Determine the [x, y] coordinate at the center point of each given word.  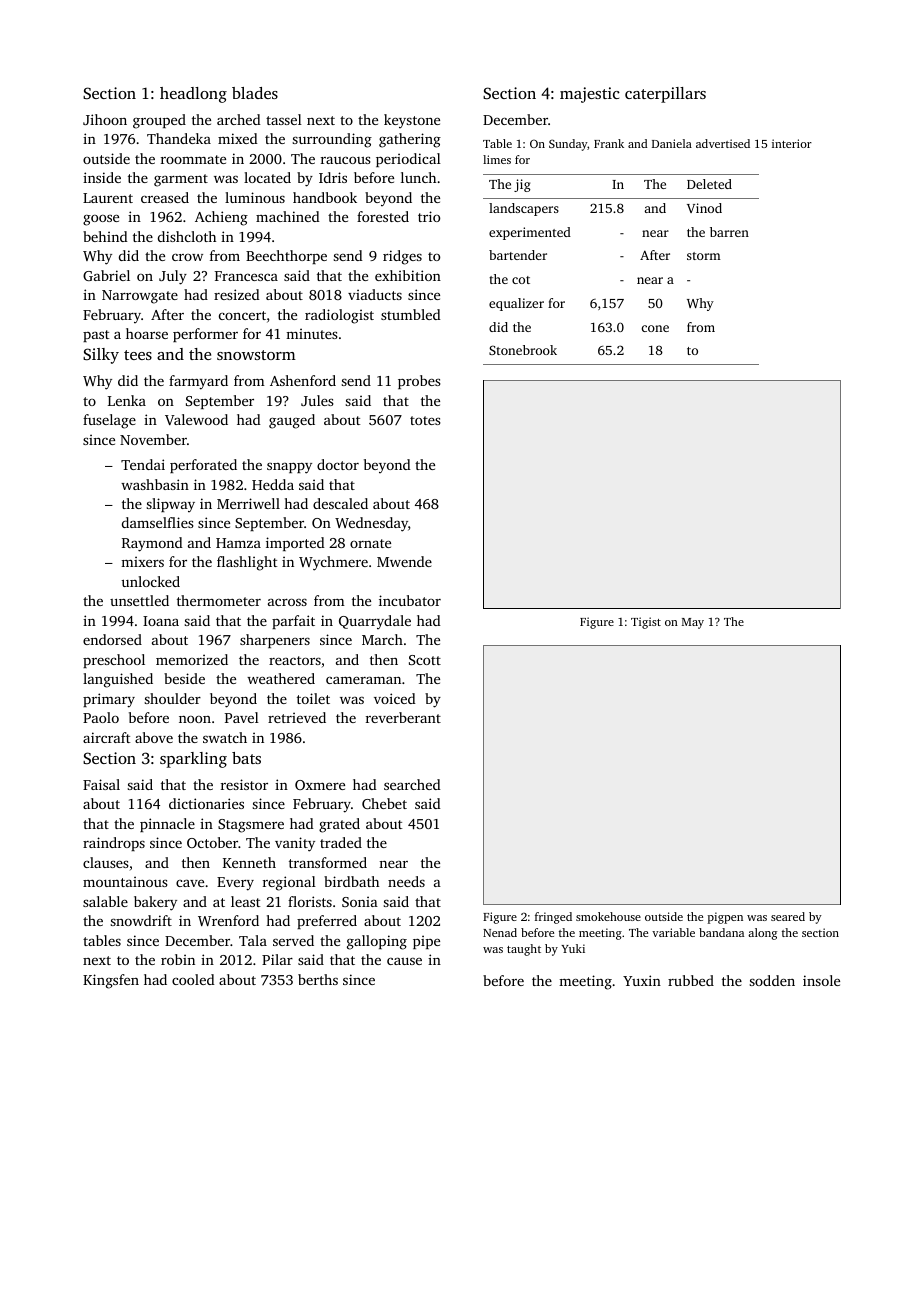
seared [788, 916]
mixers [142, 561]
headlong [193, 95]
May [693, 623]
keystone [412, 121]
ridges [402, 257]
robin [178, 959]
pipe [426, 942]
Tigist [646, 623]
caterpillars [665, 95]
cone [655, 328]
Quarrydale [375, 622]
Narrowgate [140, 297]
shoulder [172, 698]
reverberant [403, 717]
